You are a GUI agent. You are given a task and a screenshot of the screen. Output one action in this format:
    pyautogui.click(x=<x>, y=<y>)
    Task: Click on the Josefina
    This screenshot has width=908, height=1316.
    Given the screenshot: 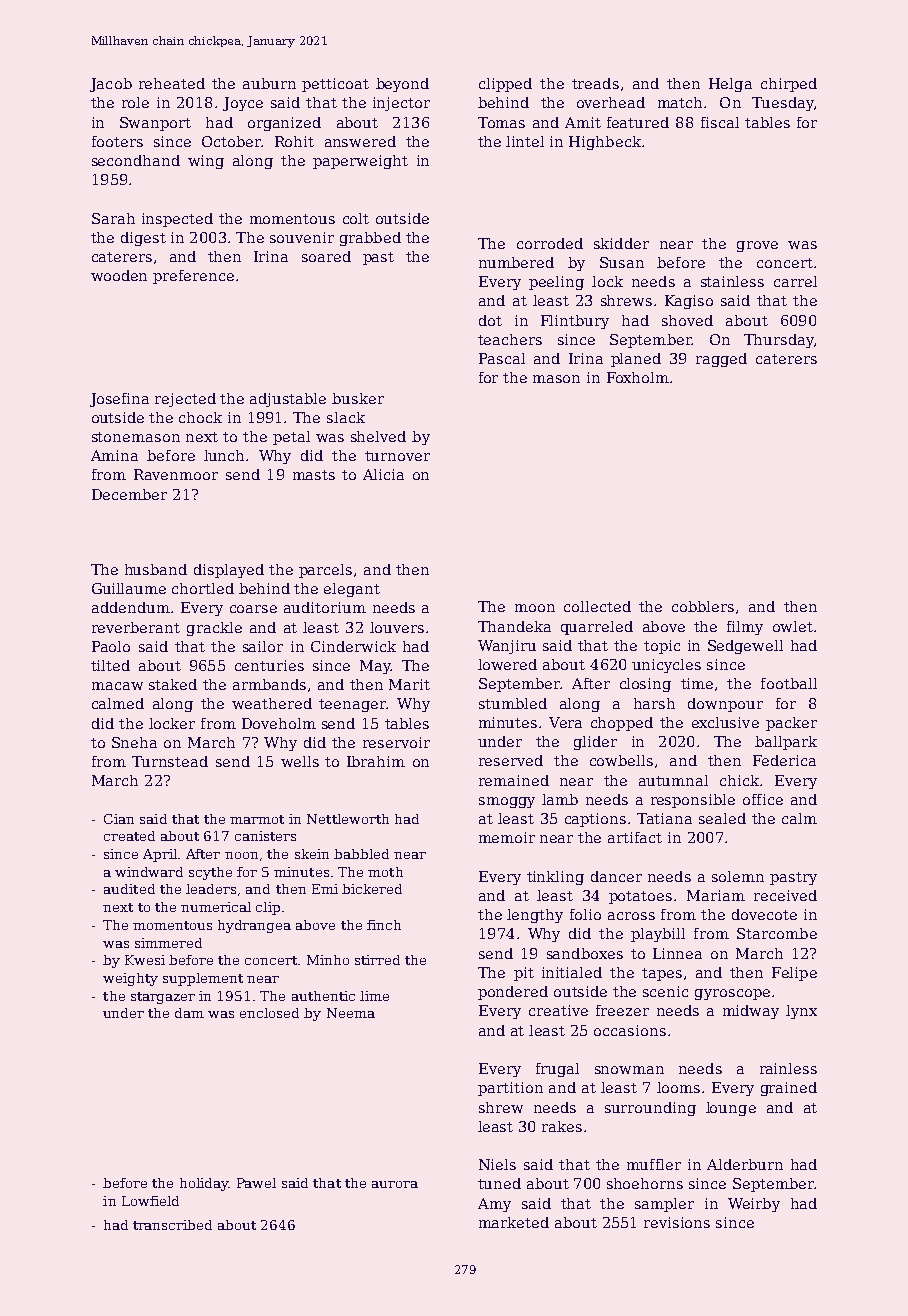 What is the action you would take?
    pyautogui.click(x=119, y=400)
